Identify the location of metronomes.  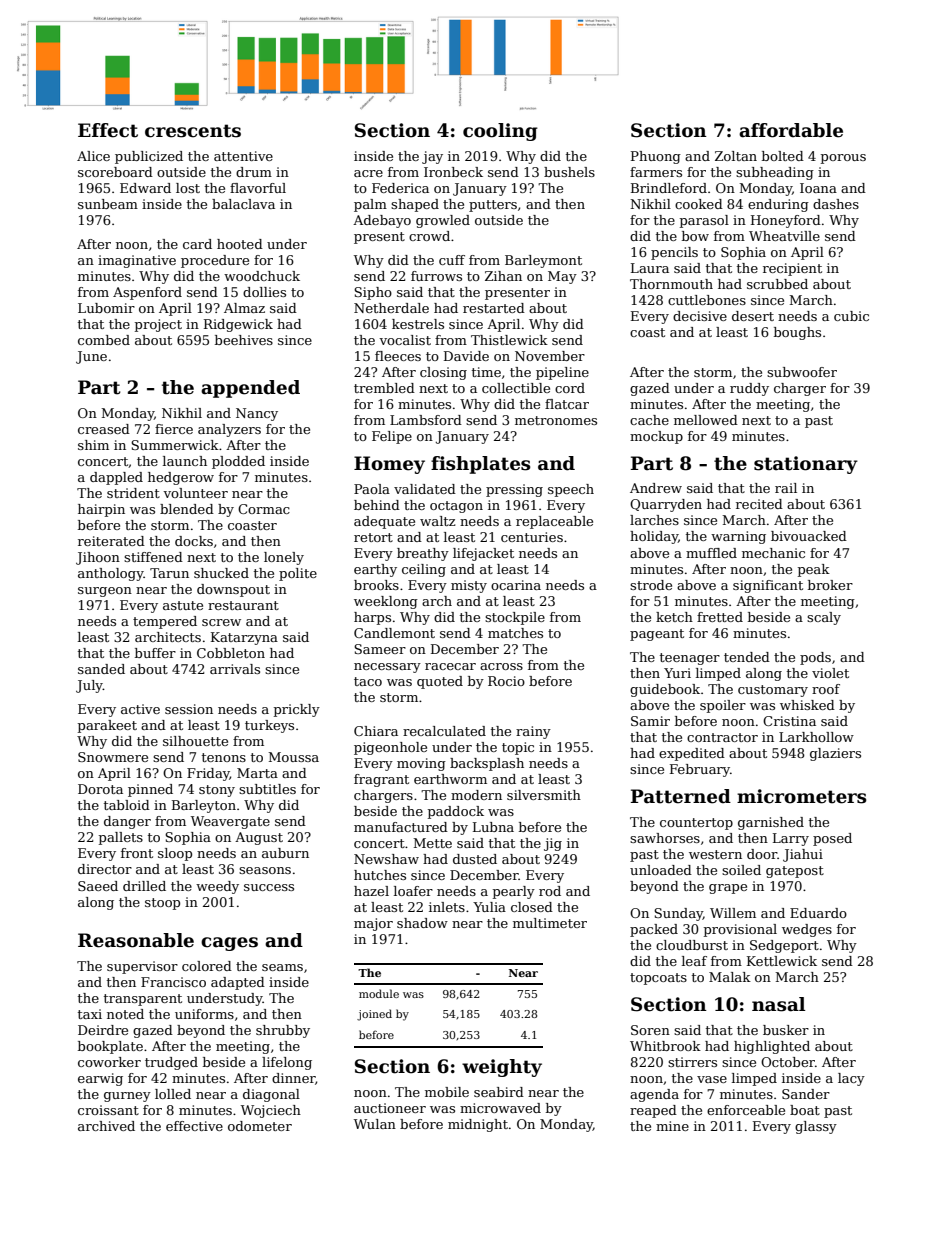
(556, 420).
